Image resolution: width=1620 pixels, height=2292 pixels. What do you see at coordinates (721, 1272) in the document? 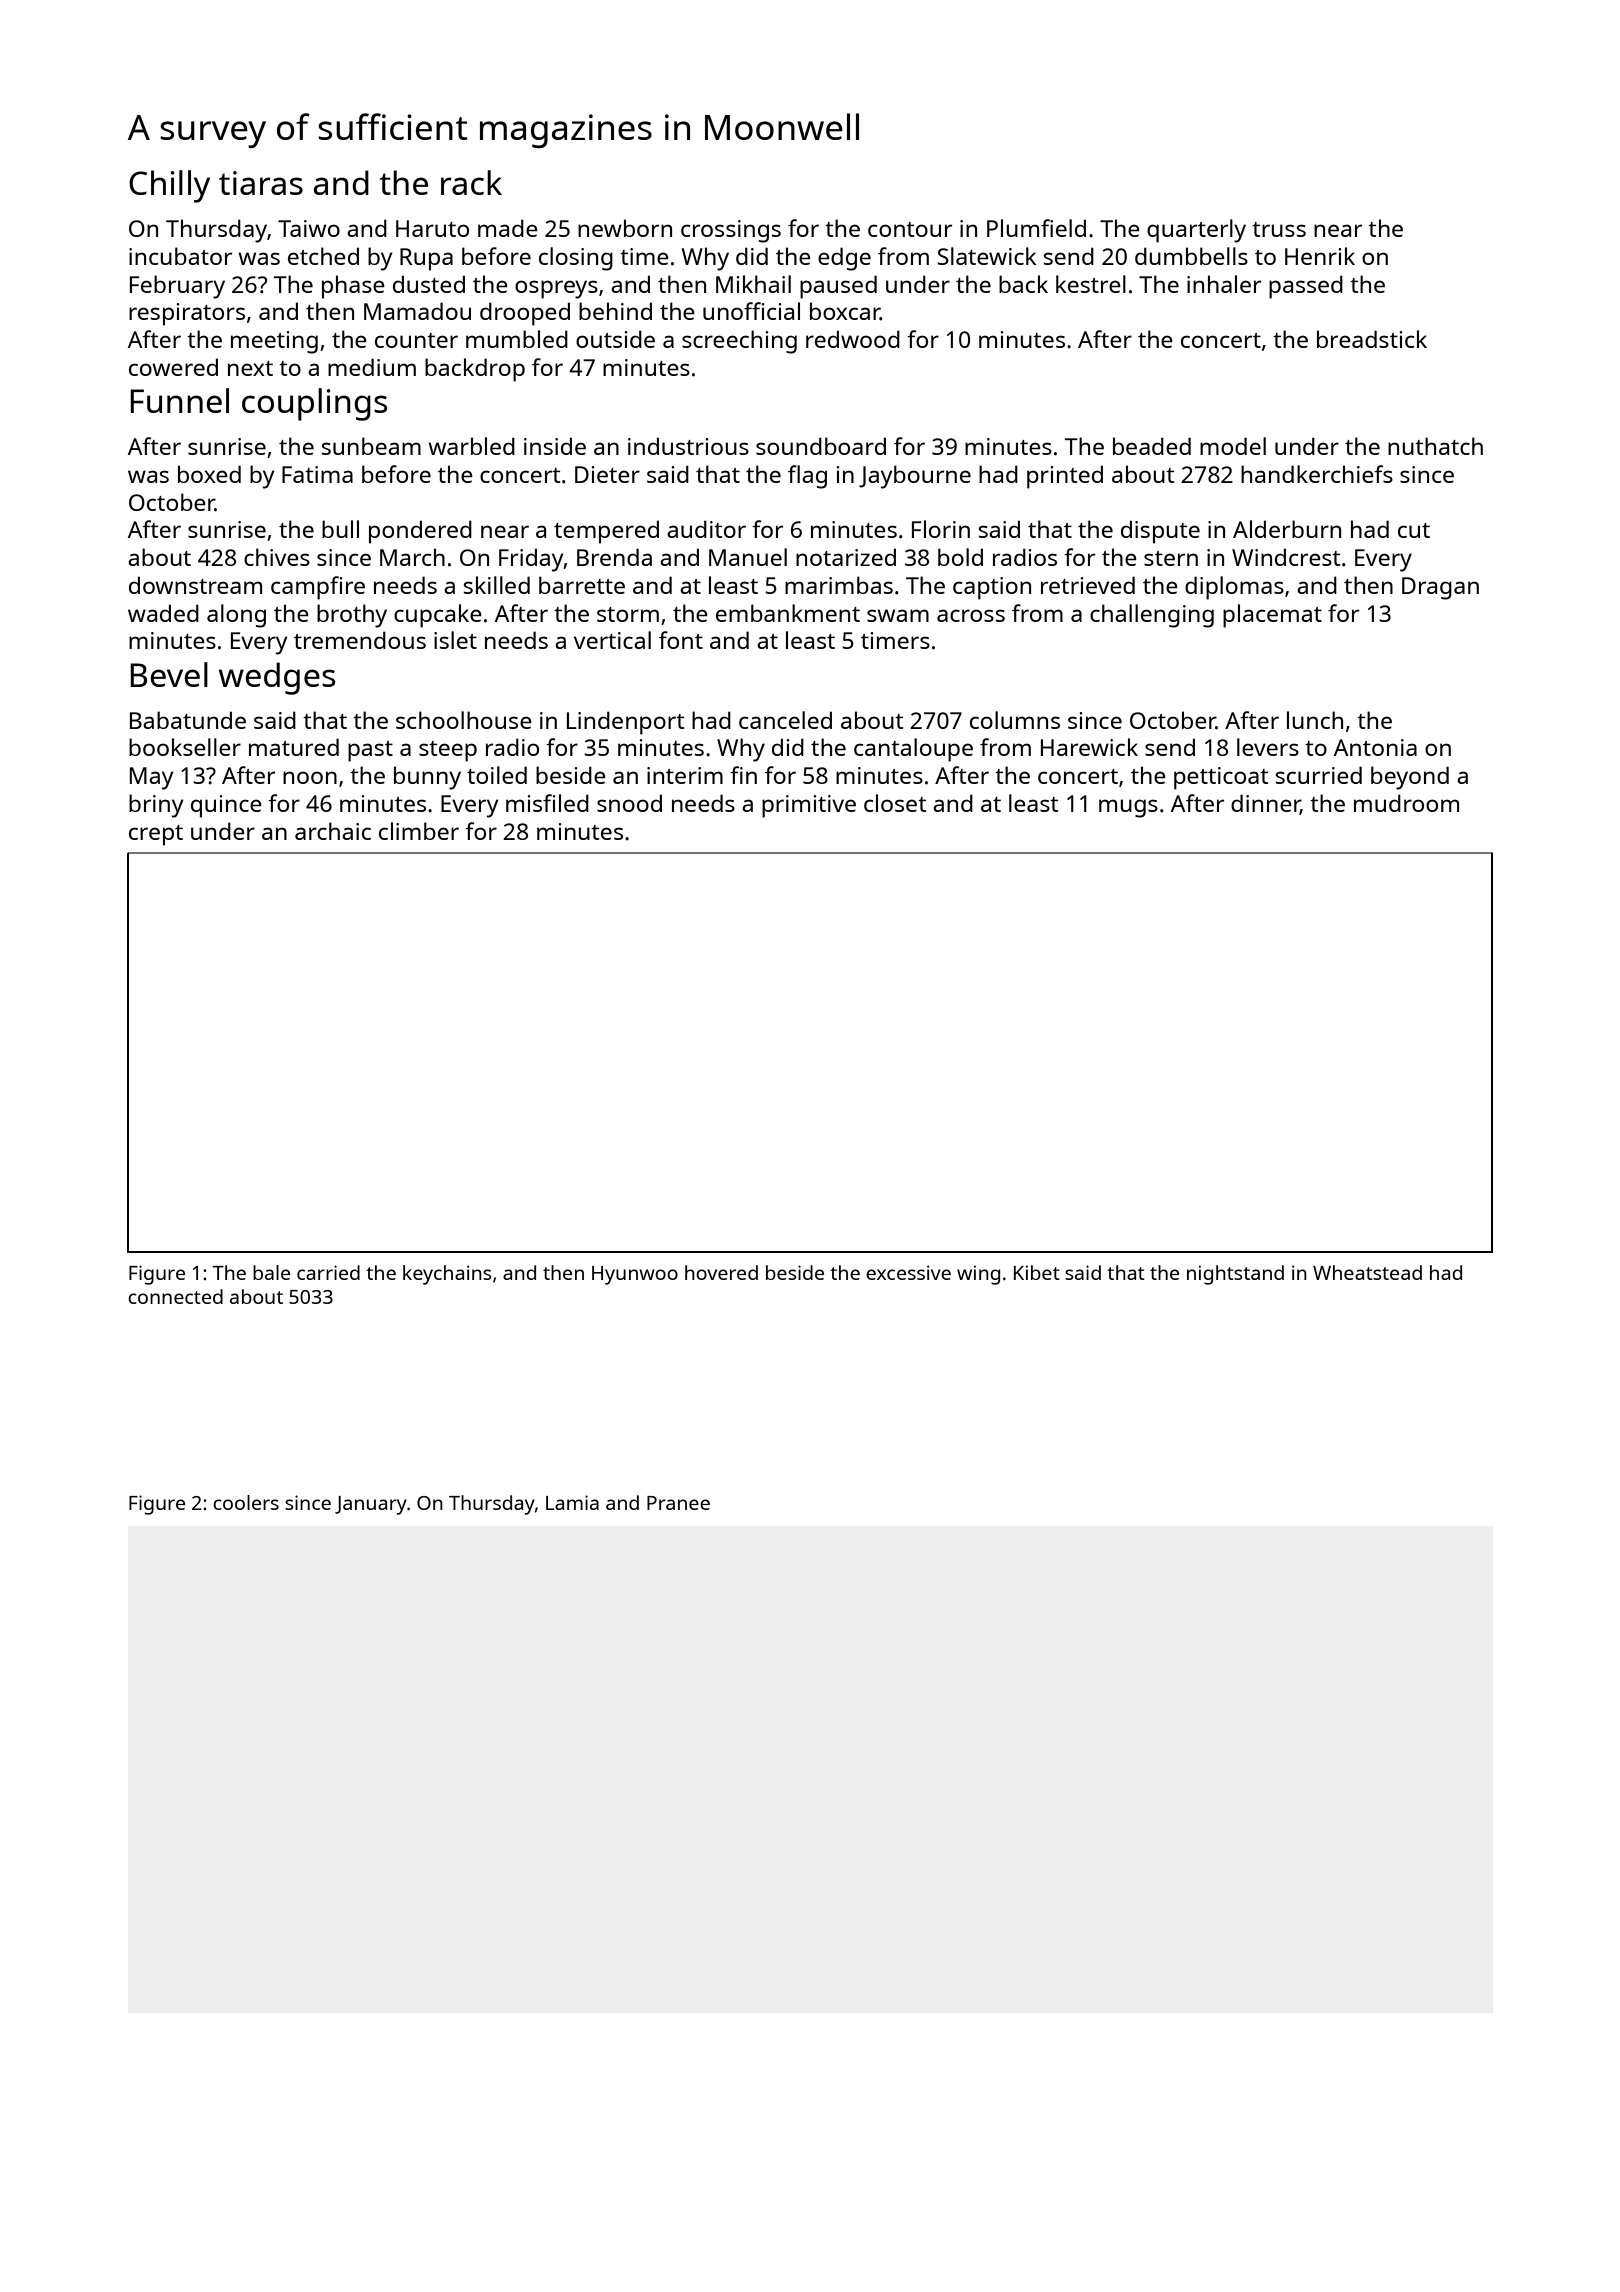
I see `hovered` at bounding box center [721, 1272].
